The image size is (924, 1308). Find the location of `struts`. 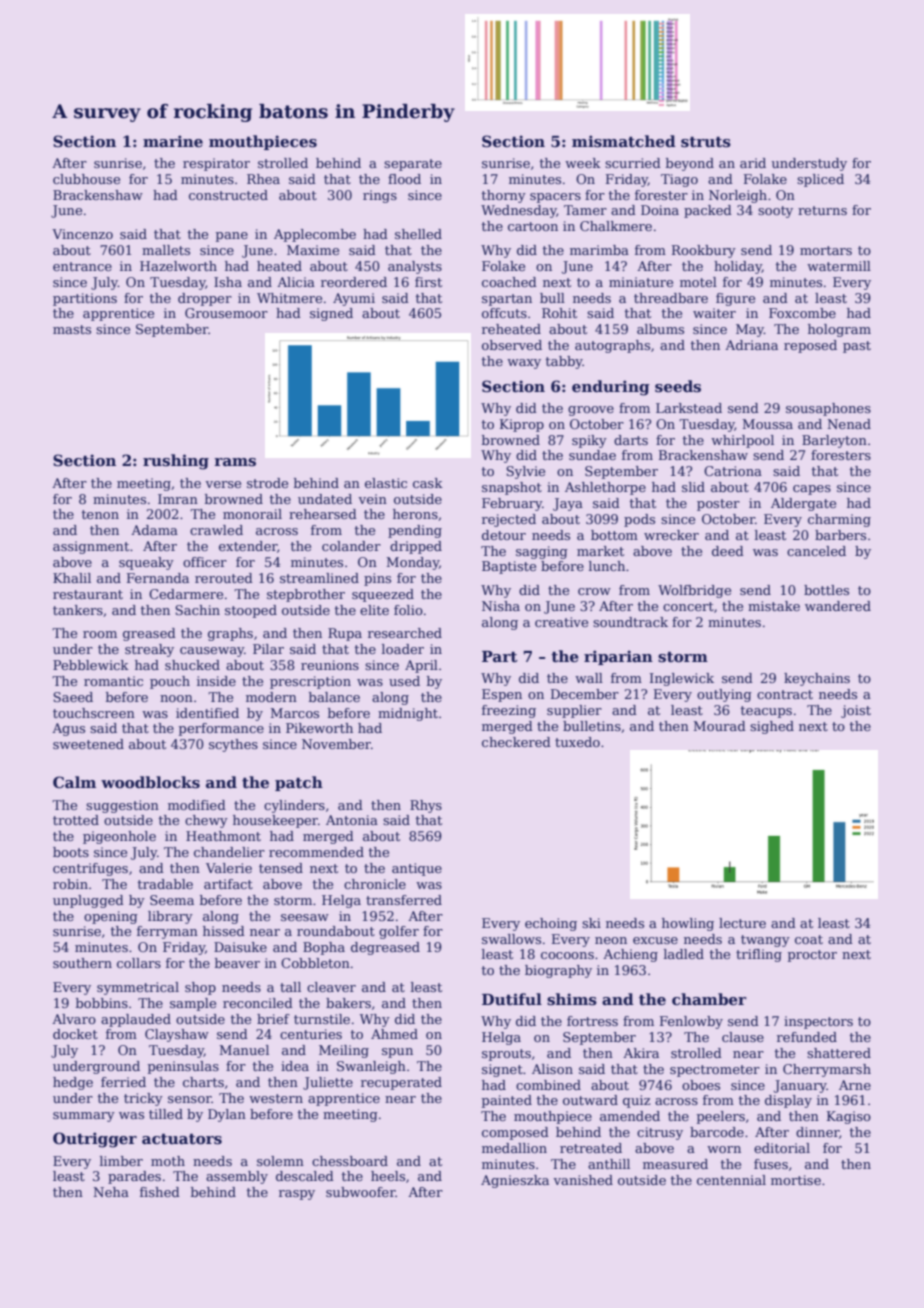

struts is located at coordinates (706, 142).
